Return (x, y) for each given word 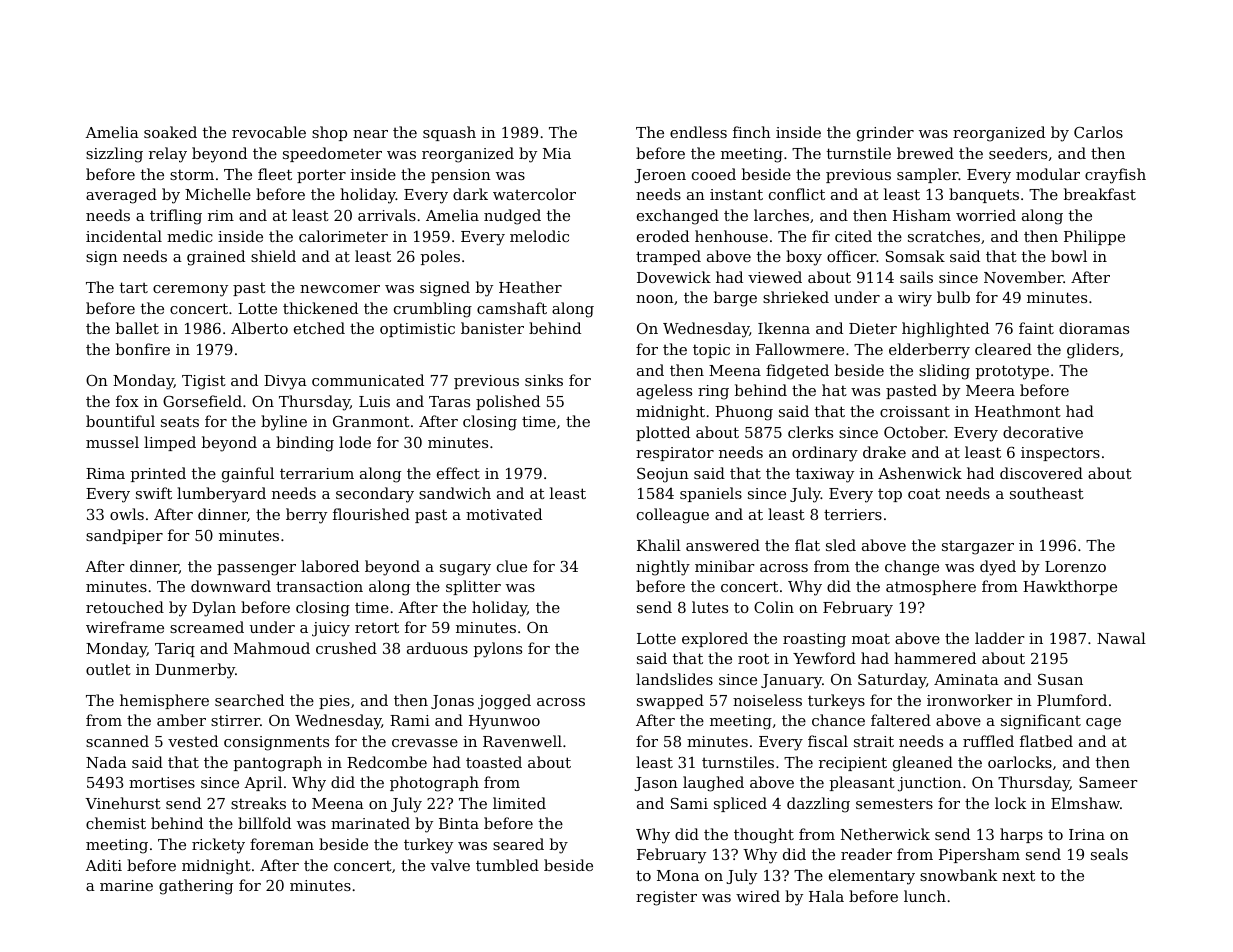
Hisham (922, 215)
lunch (925, 896)
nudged (512, 217)
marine (126, 885)
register (666, 898)
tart (134, 287)
